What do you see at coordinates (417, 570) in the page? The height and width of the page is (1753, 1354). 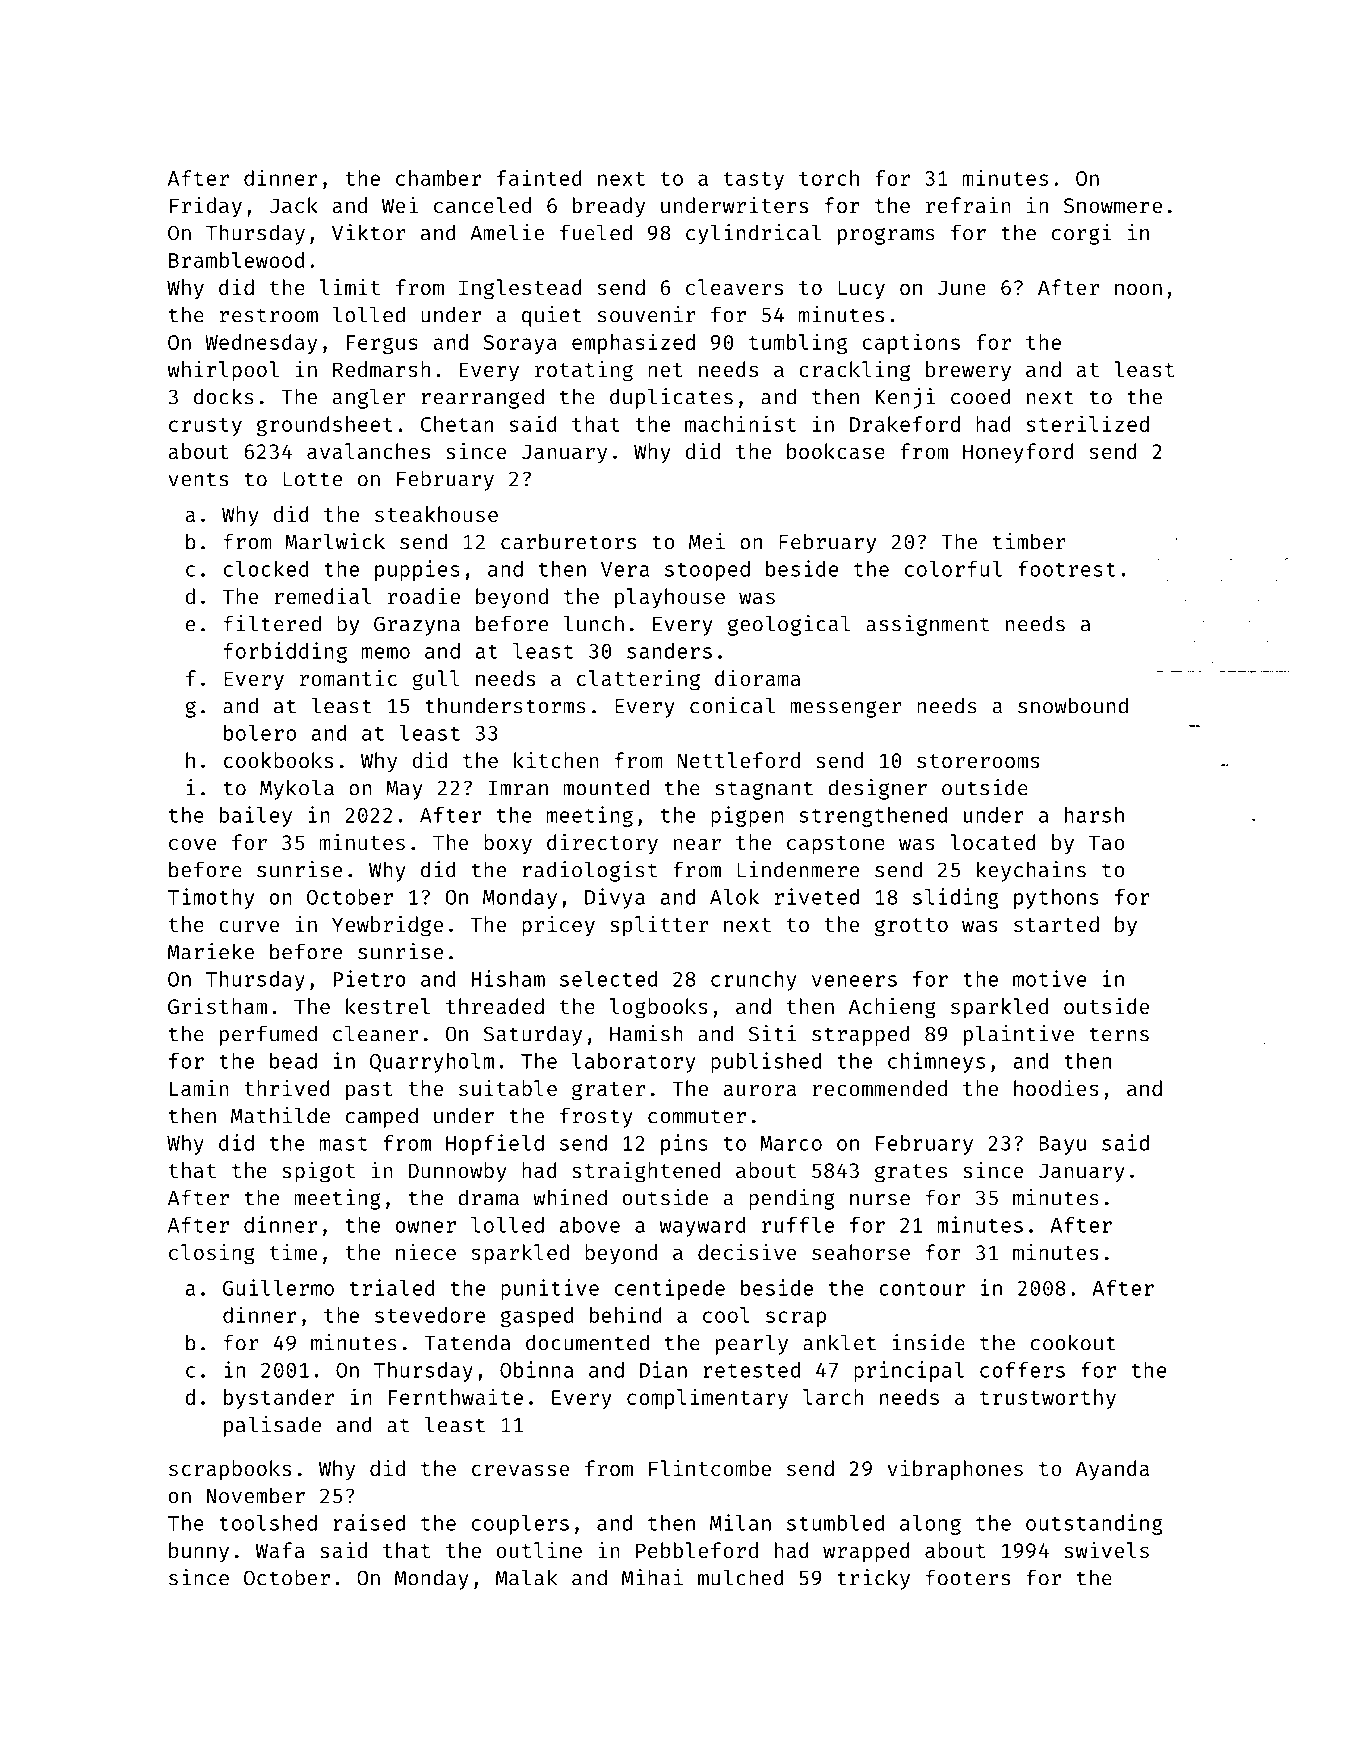 I see `puppies` at bounding box center [417, 570].
